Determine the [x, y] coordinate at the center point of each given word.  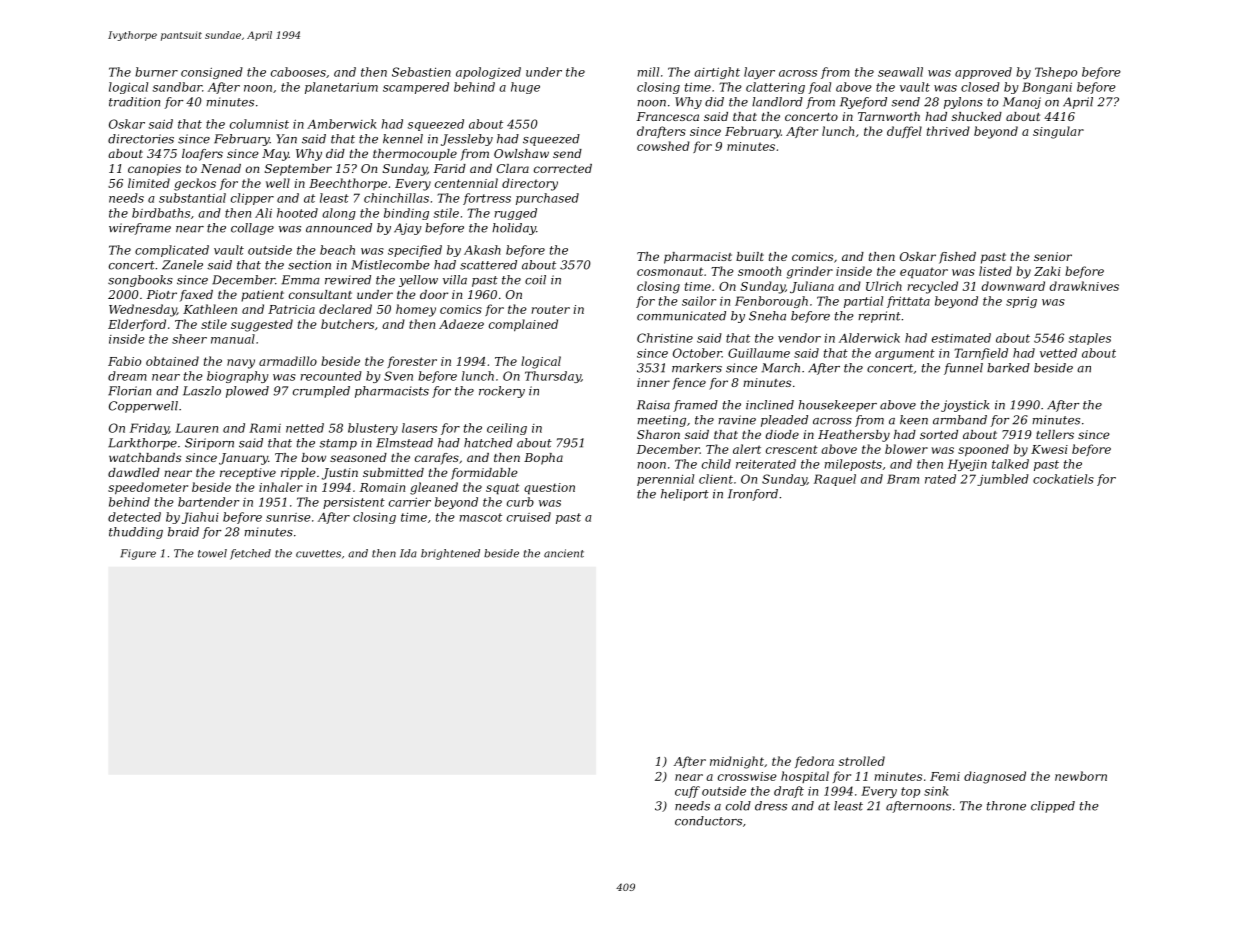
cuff [687, 792]
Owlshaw [521, 153]
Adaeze [461, 324]
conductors [708, 821]
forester [412, 362]
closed [980, 87]
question [549, 489]
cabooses [298, 72]
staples [1090, 339]
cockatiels [1063, 479]
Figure [138, 554]
